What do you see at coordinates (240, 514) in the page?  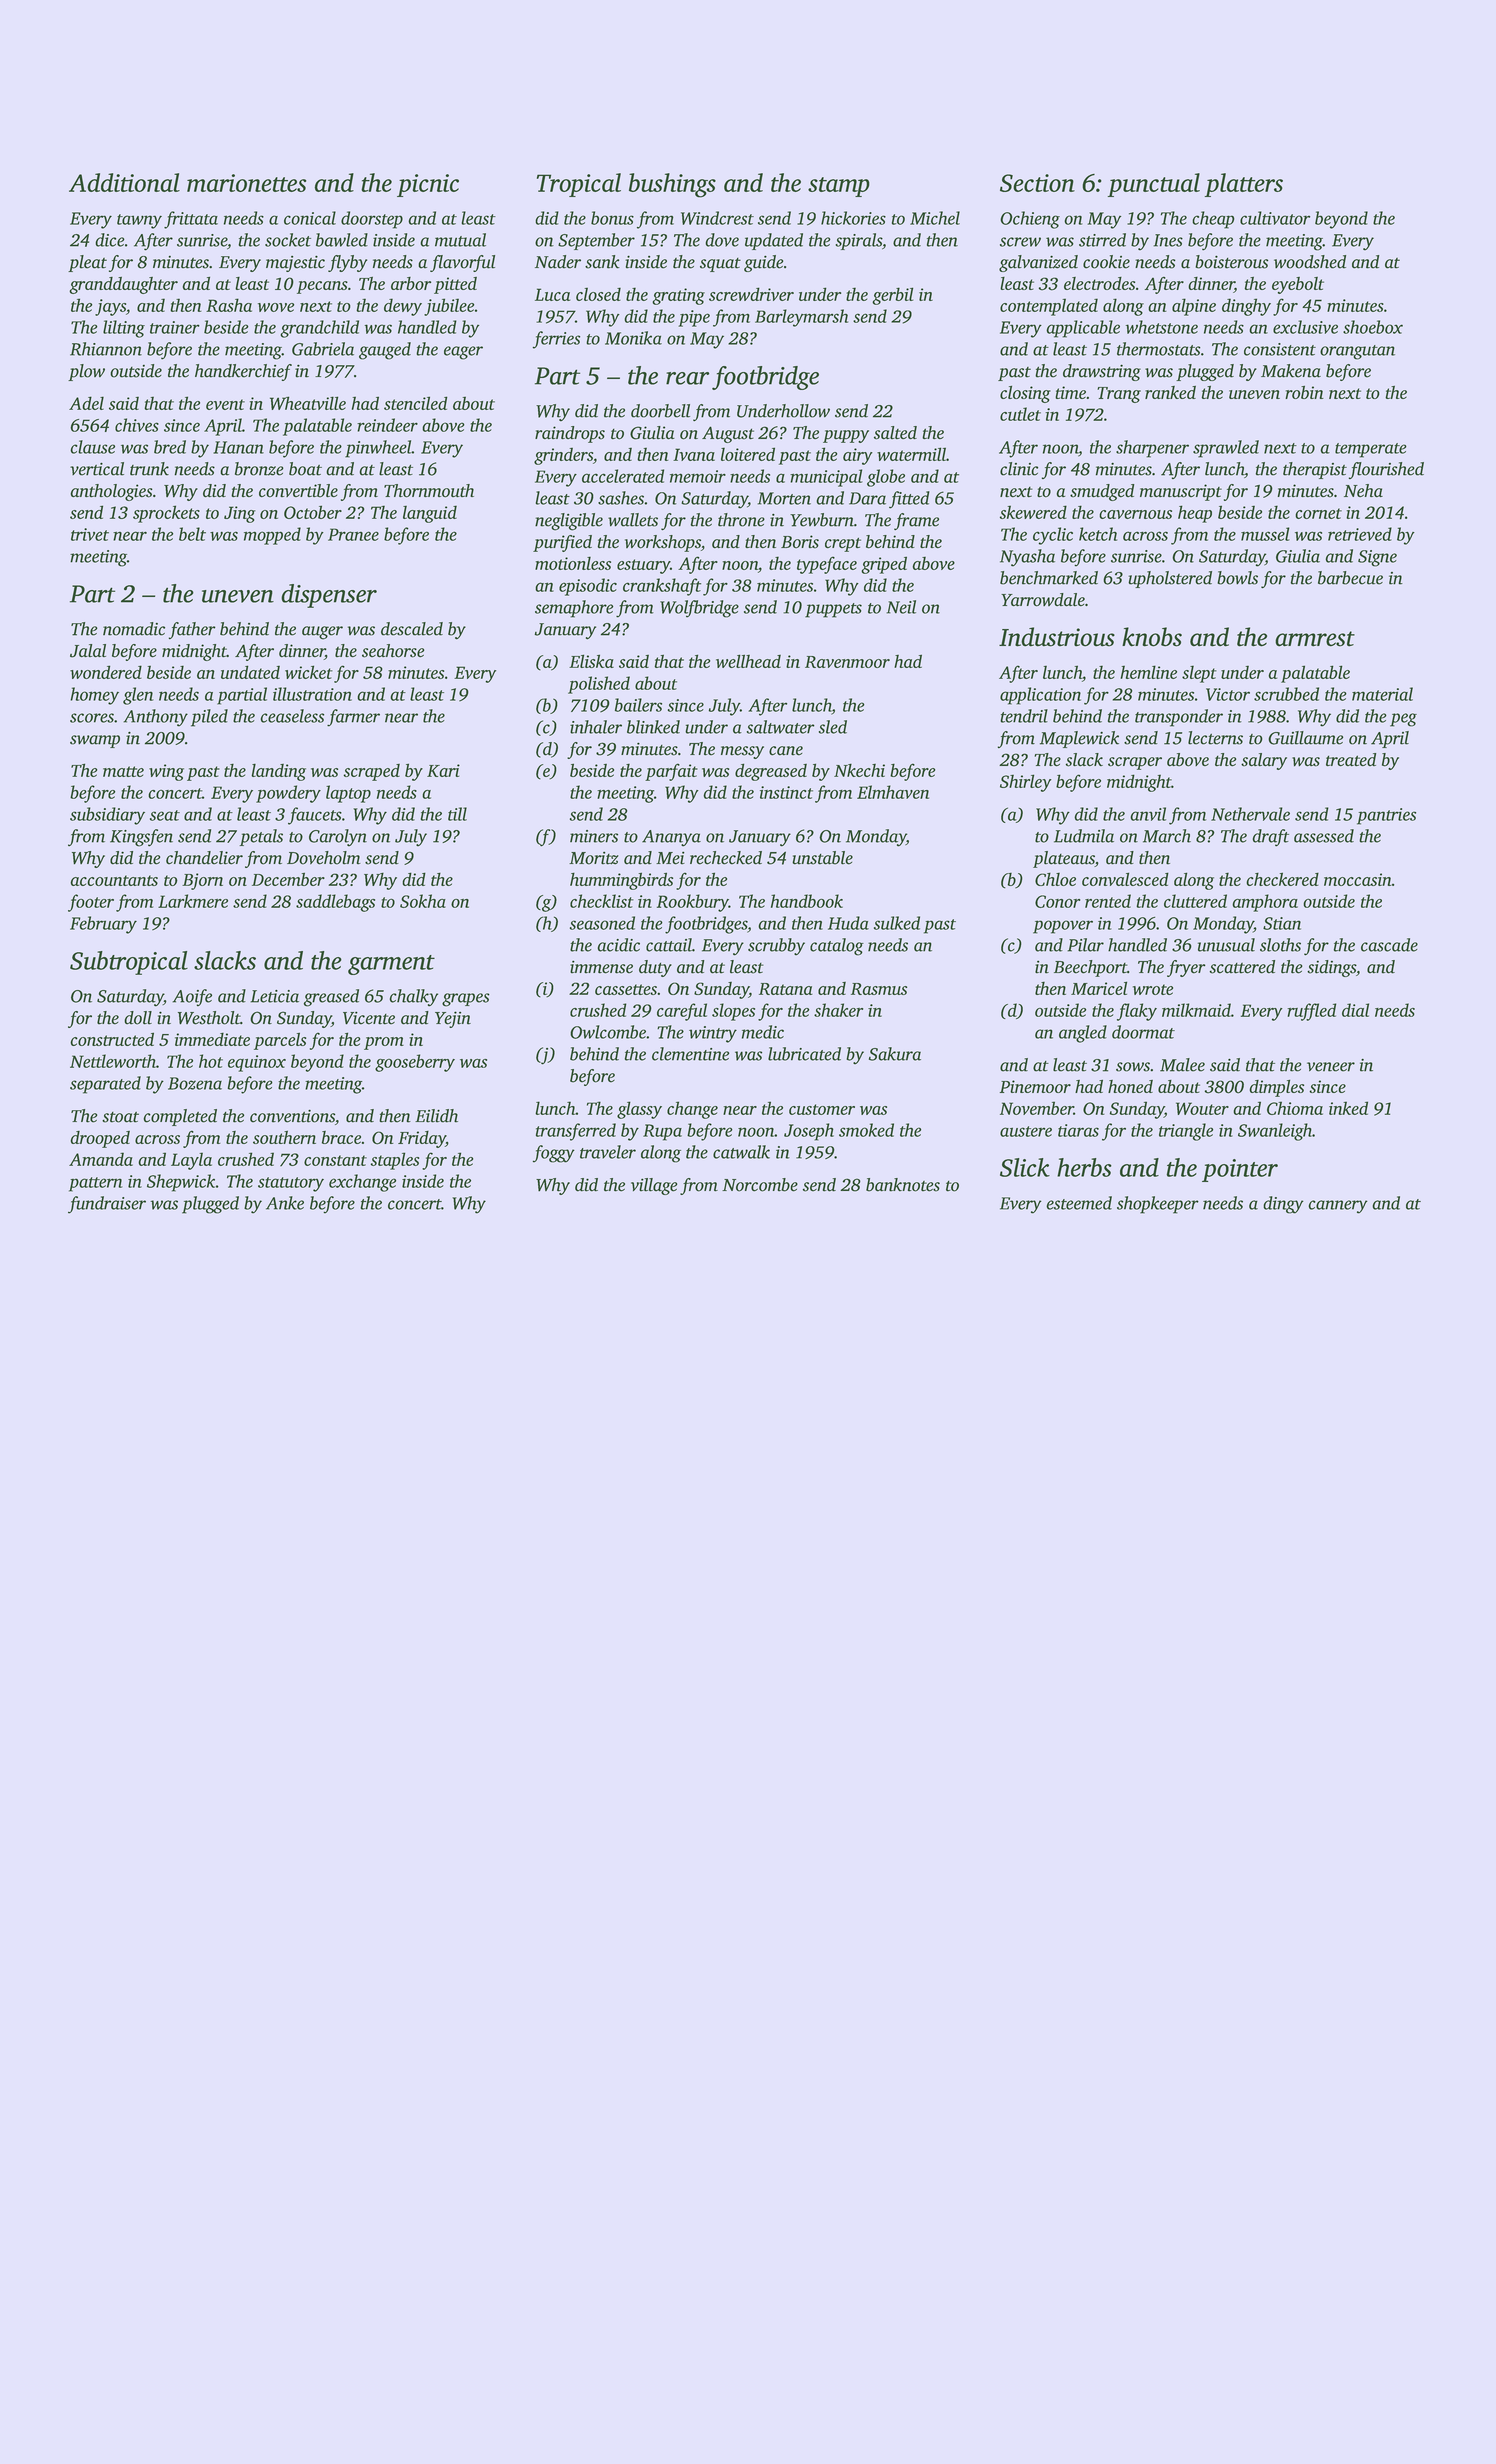 I see `Jing` at bounding box center [240, 514].
